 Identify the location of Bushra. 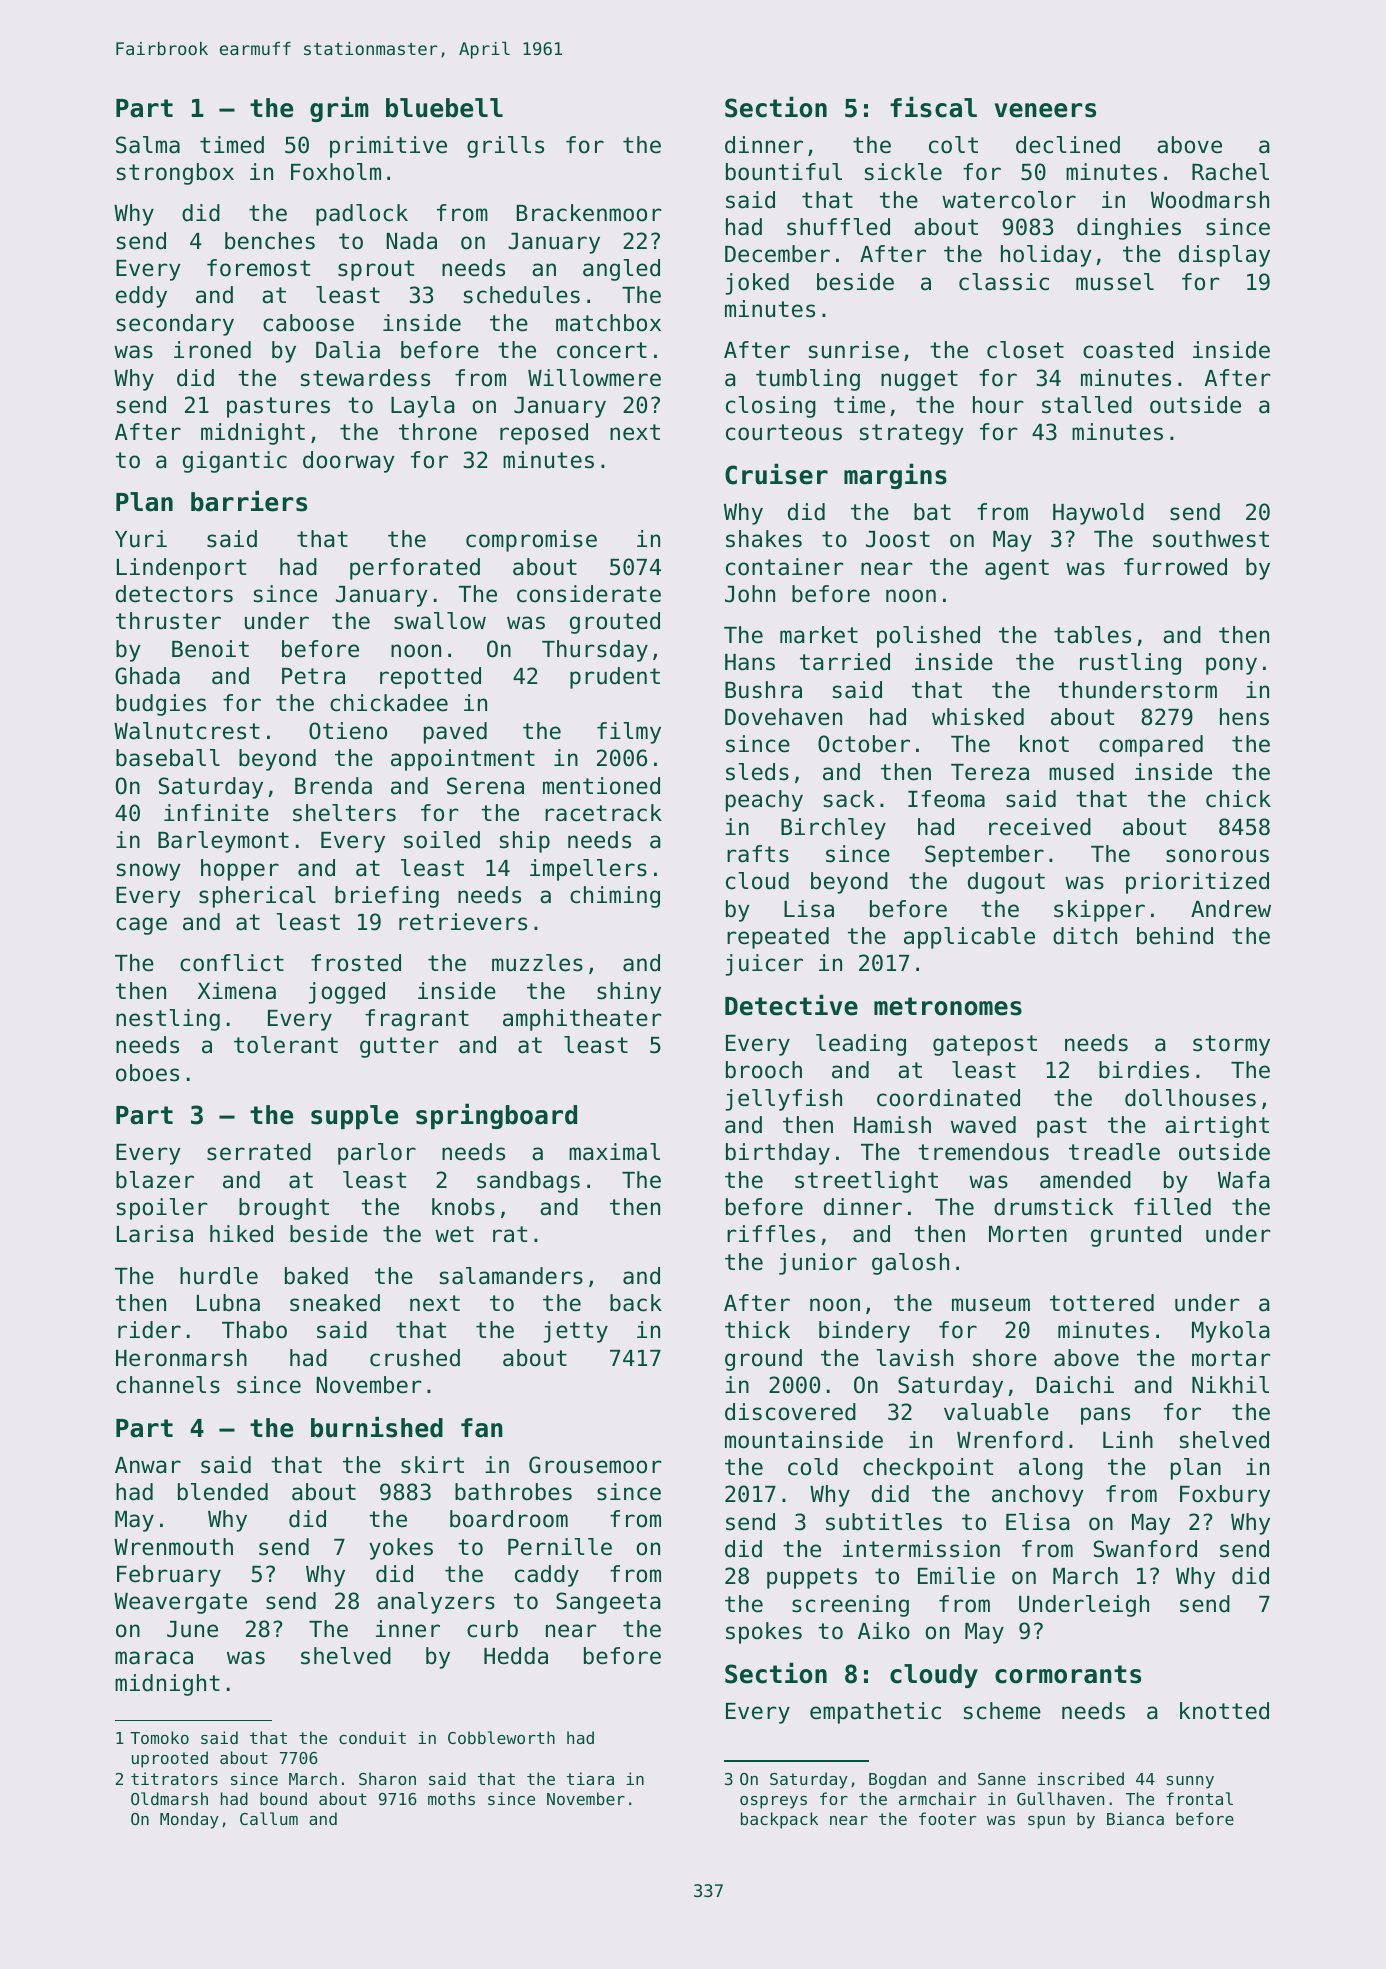
(763, 690).
